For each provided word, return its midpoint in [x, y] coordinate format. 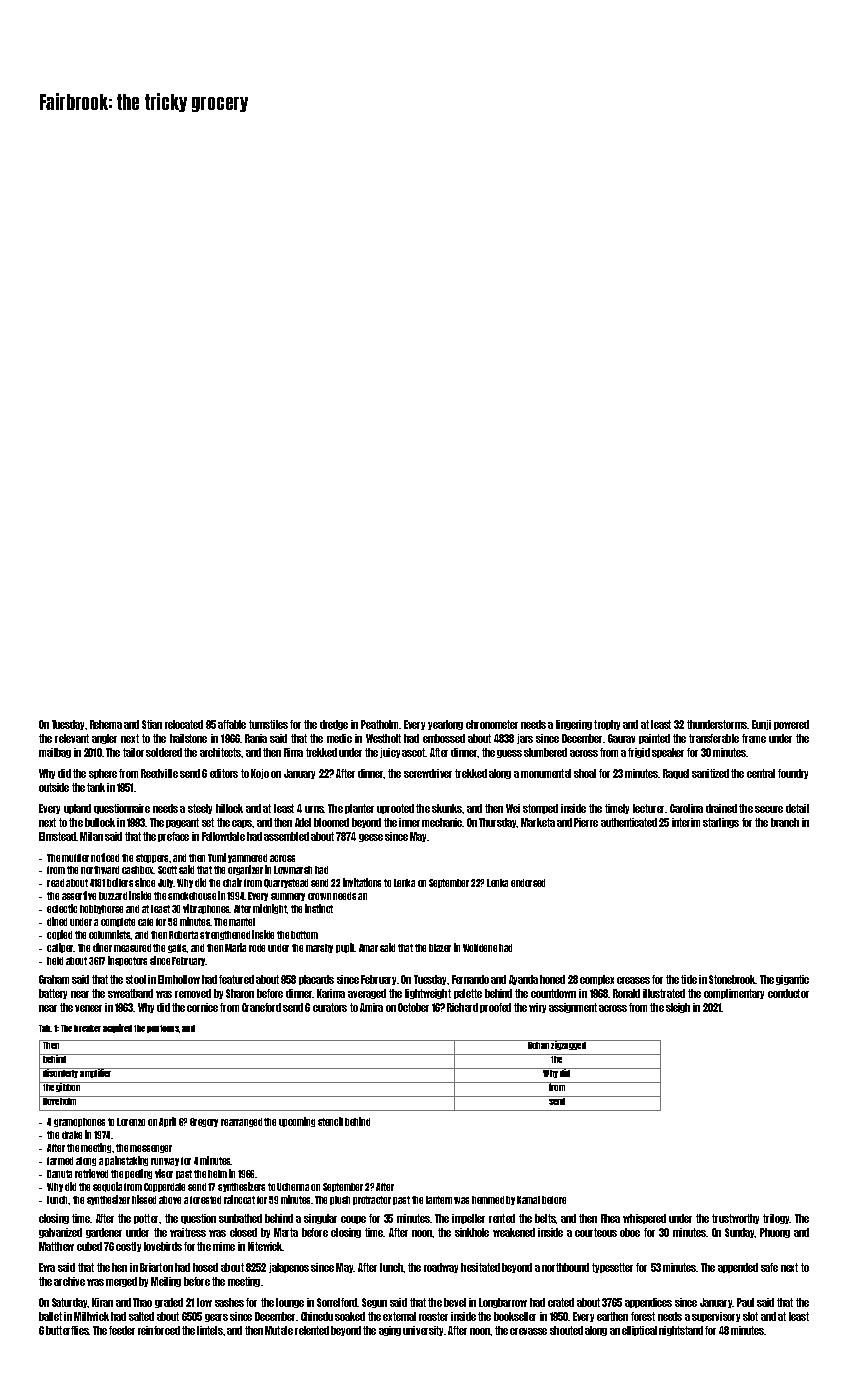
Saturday [70, 1303]
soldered [164, 752]
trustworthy [735, 1219]
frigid [639, 753]
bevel [455, 1302]
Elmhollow [179, 979]
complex [597, 980]
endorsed [528, 883]
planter [359, 809]
